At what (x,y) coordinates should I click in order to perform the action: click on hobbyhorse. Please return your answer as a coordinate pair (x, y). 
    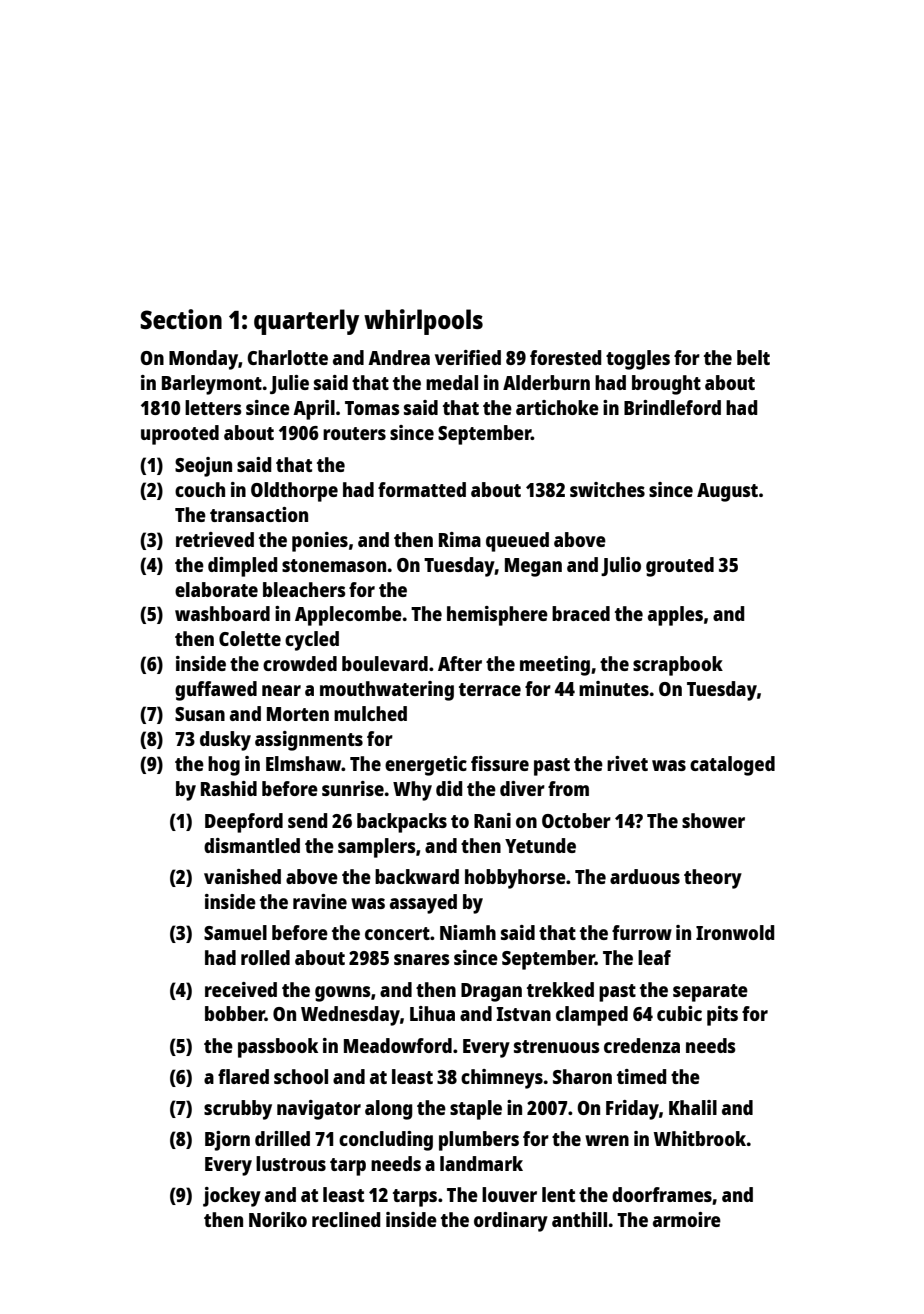
    Looking at the image, I should click on (515, 879).
